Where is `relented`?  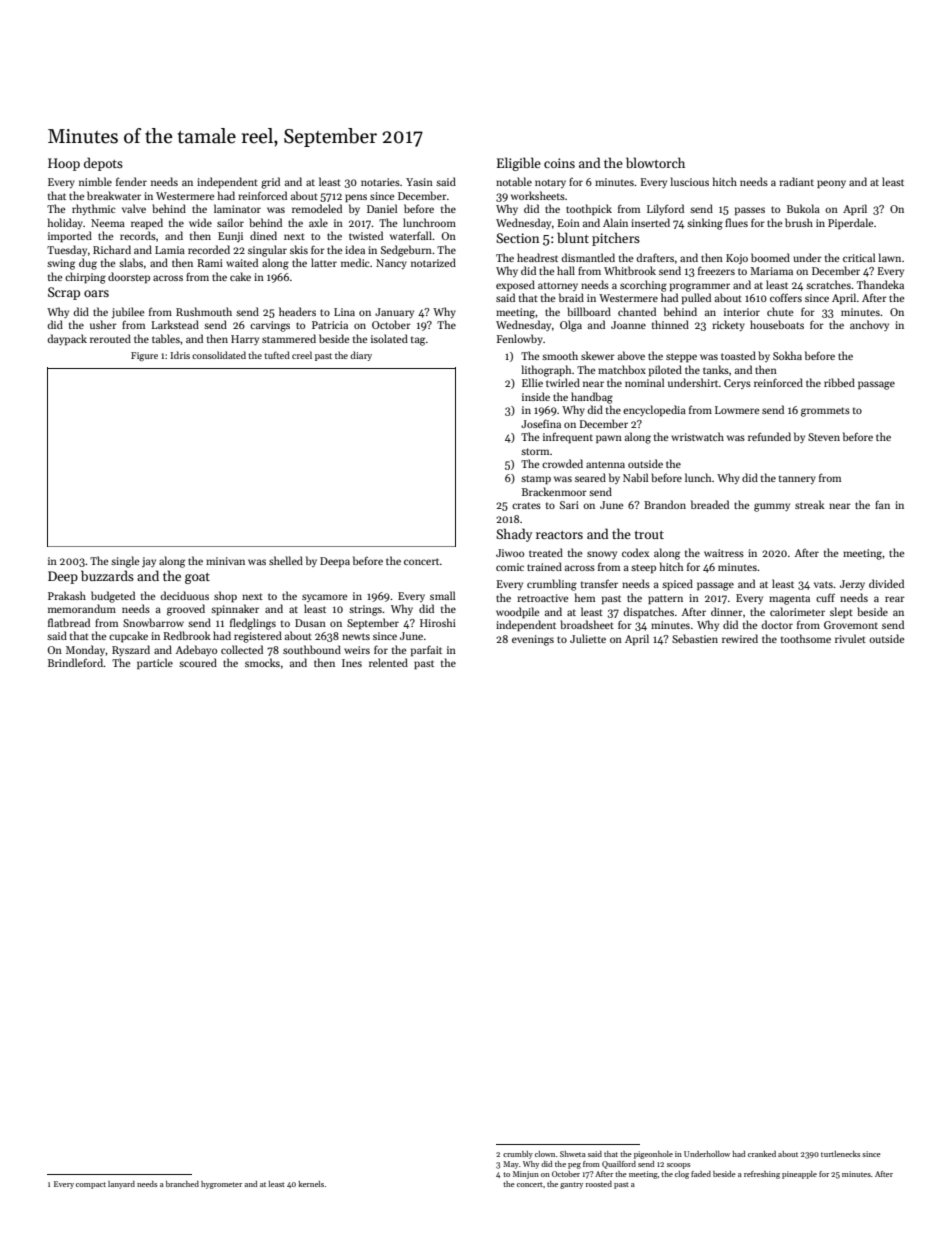
relented is located at coordinates (388, 662).
